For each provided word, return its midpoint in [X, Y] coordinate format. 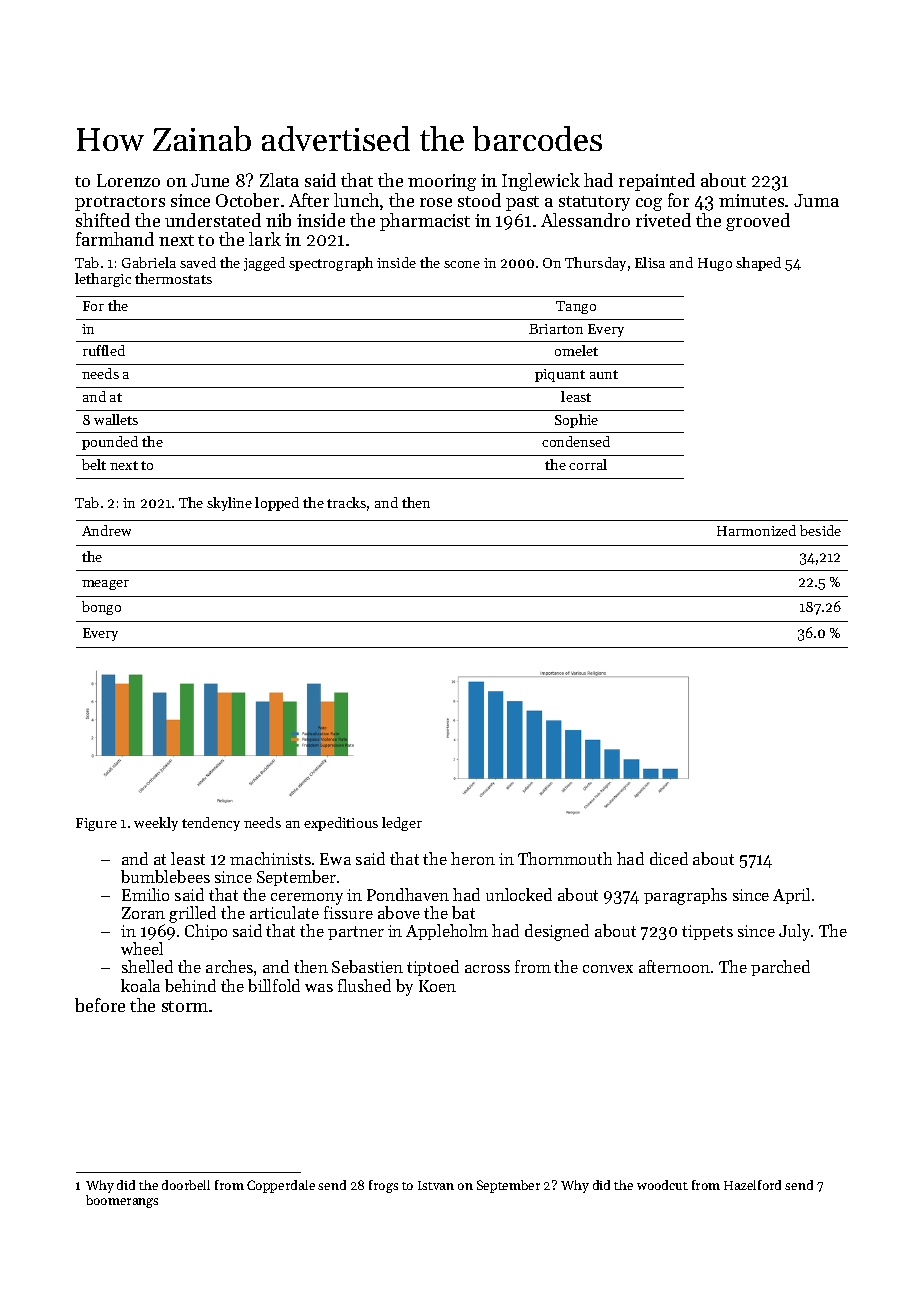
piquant [560, 375]
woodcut [662, 1185]
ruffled [104, 350]
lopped [277, 504]
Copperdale [281, 1186]
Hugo [715, 264]
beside [820, 530]
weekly [156, 824]
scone [462, 264]
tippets [707, 932]
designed [557, 932]
